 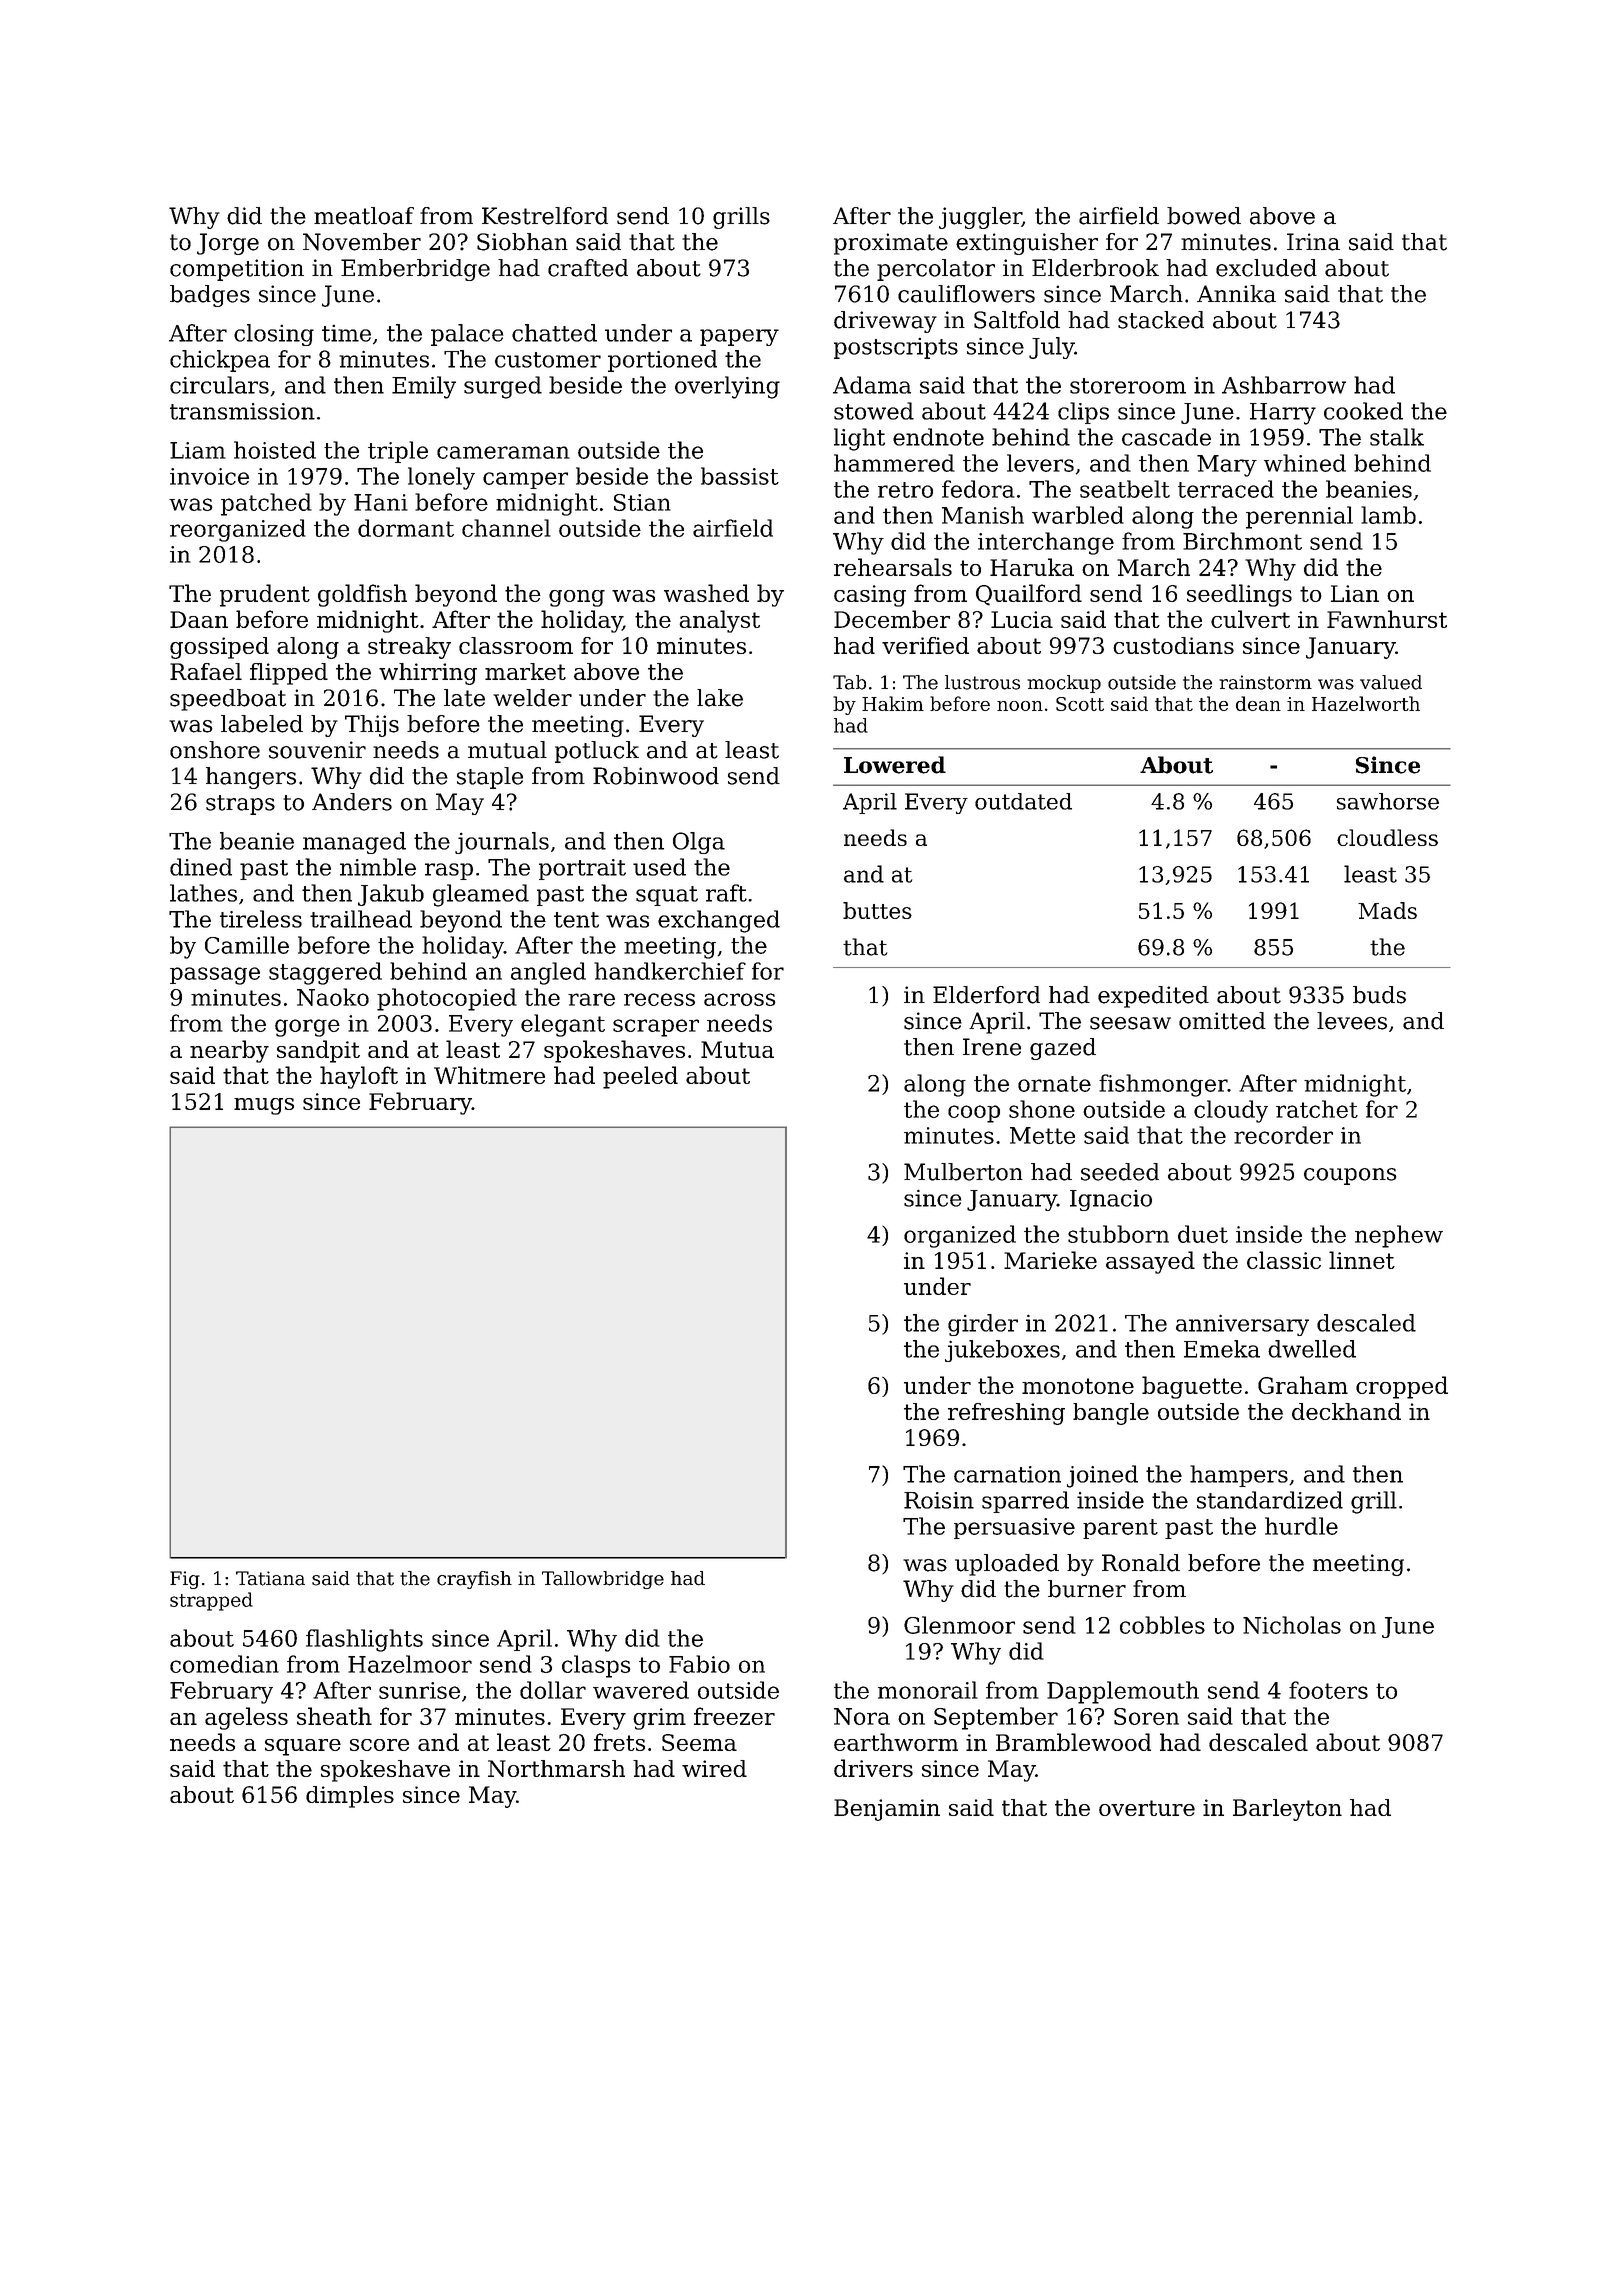 What do you see at coordinates (264, 1106) in the screenshot?
I see `mugs` at bounding box center [264, 1106].
